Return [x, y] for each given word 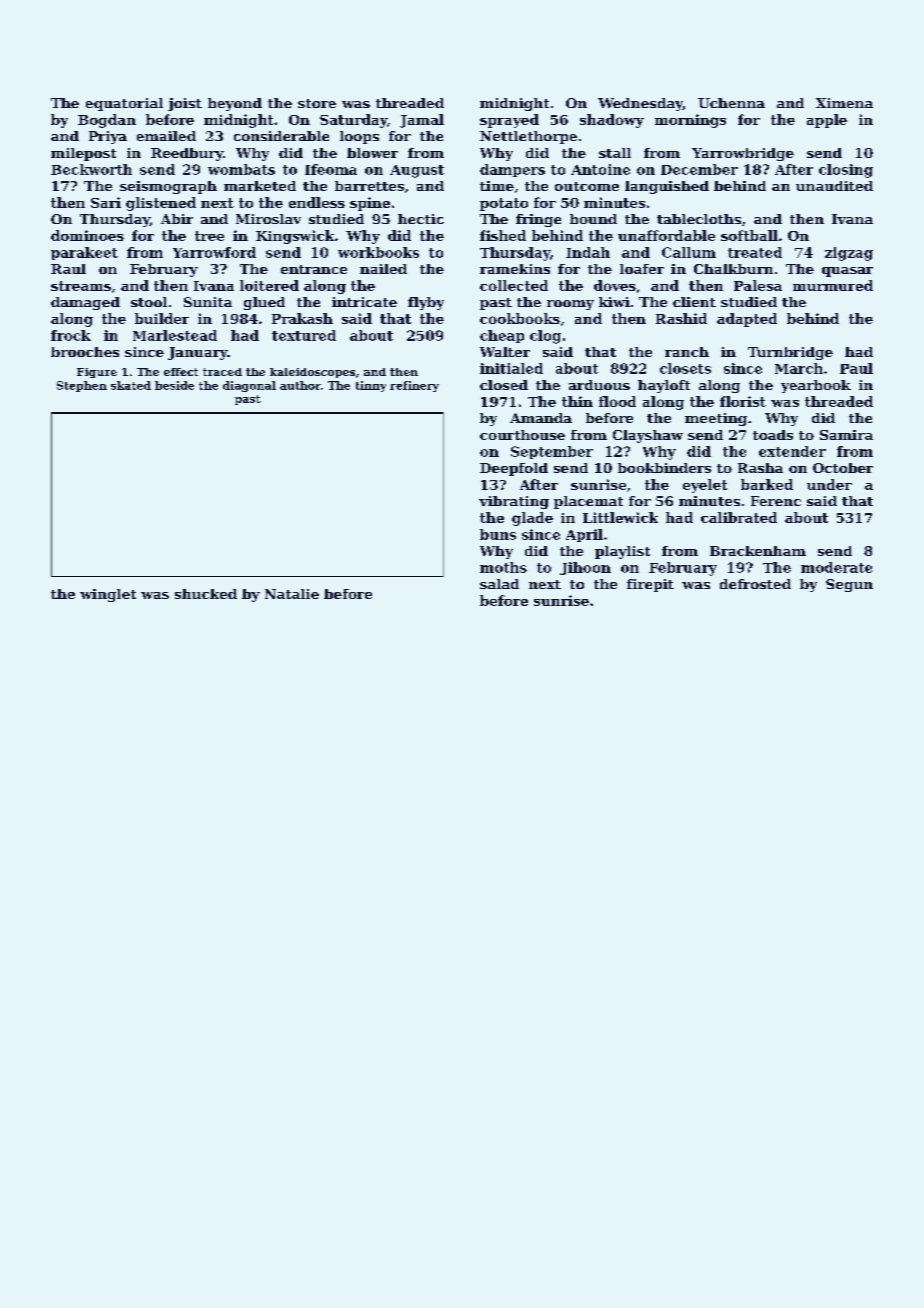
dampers [512, 170]
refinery [414, 386]
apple [827, 121]
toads [773, 435]
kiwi [614, 302]
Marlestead [175, 335]
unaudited [834, 186]
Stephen [82, 386]
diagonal [249, 386]
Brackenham [758, 551]
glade [532, 519]
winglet [108, 595]
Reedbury [187, 154]
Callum [689, 252]
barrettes [369, 186]
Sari [106, 202]
